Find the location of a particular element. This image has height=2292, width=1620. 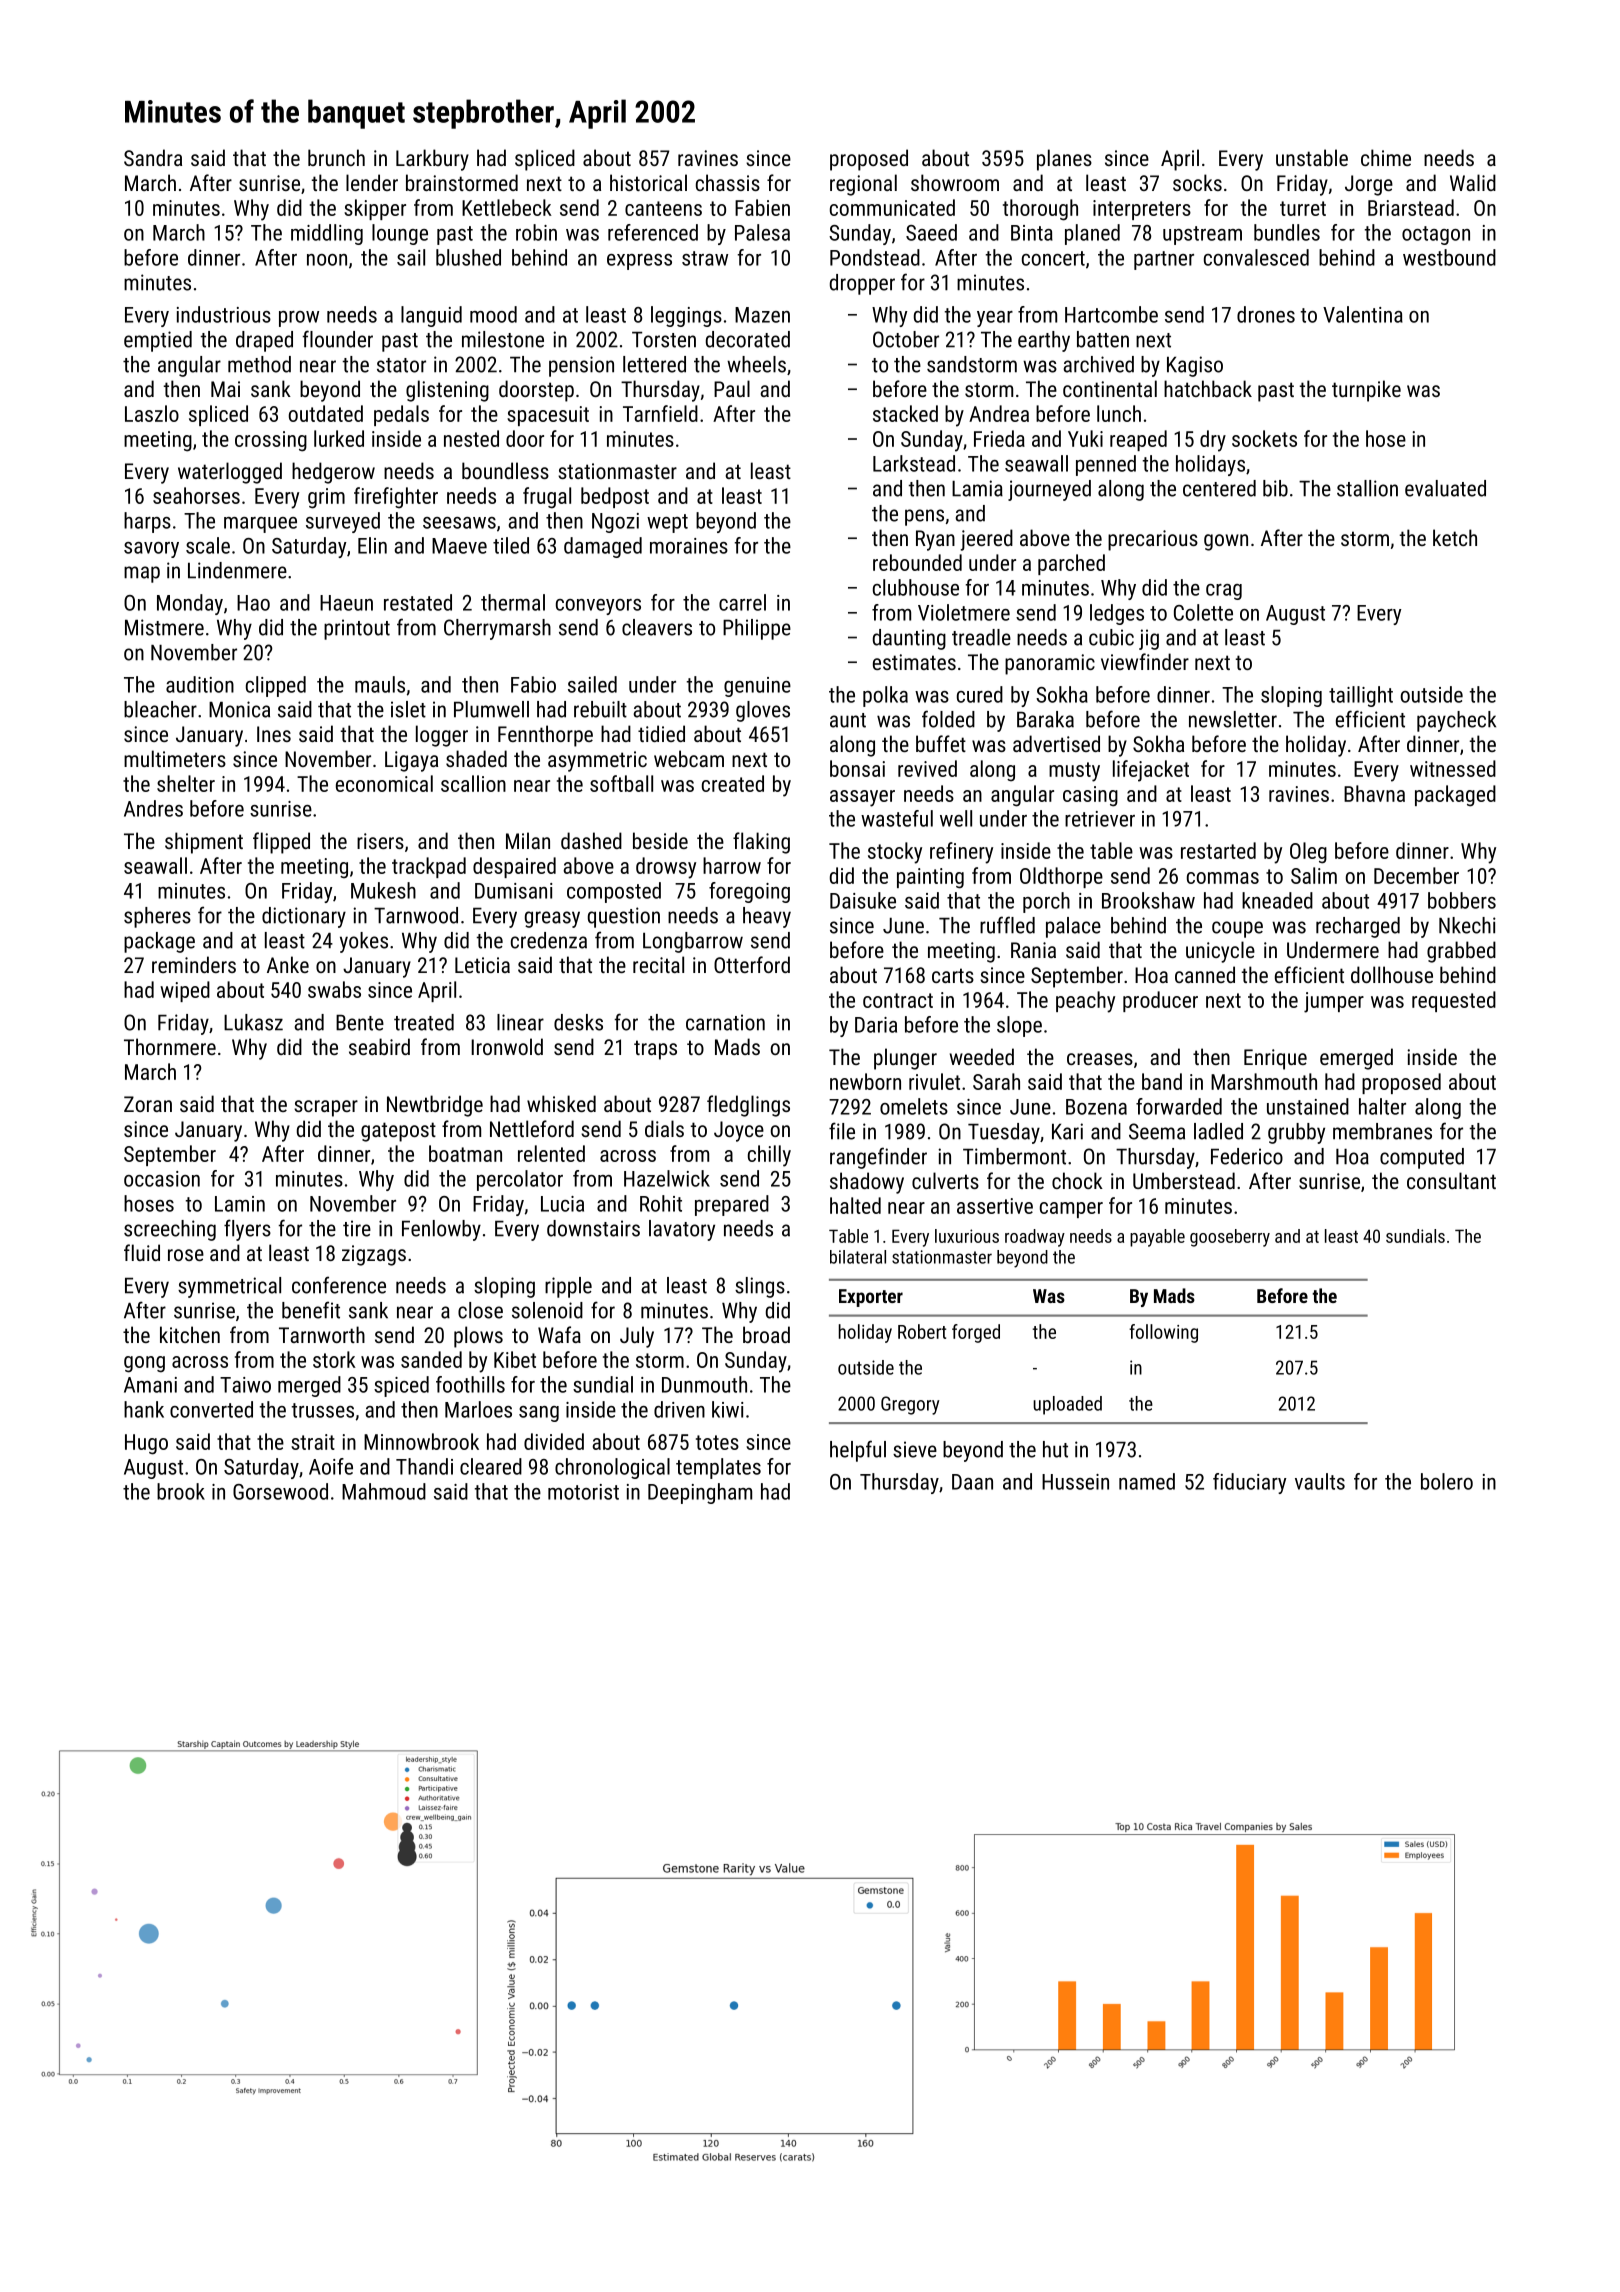

languid is located at coordinates (431, 316).
